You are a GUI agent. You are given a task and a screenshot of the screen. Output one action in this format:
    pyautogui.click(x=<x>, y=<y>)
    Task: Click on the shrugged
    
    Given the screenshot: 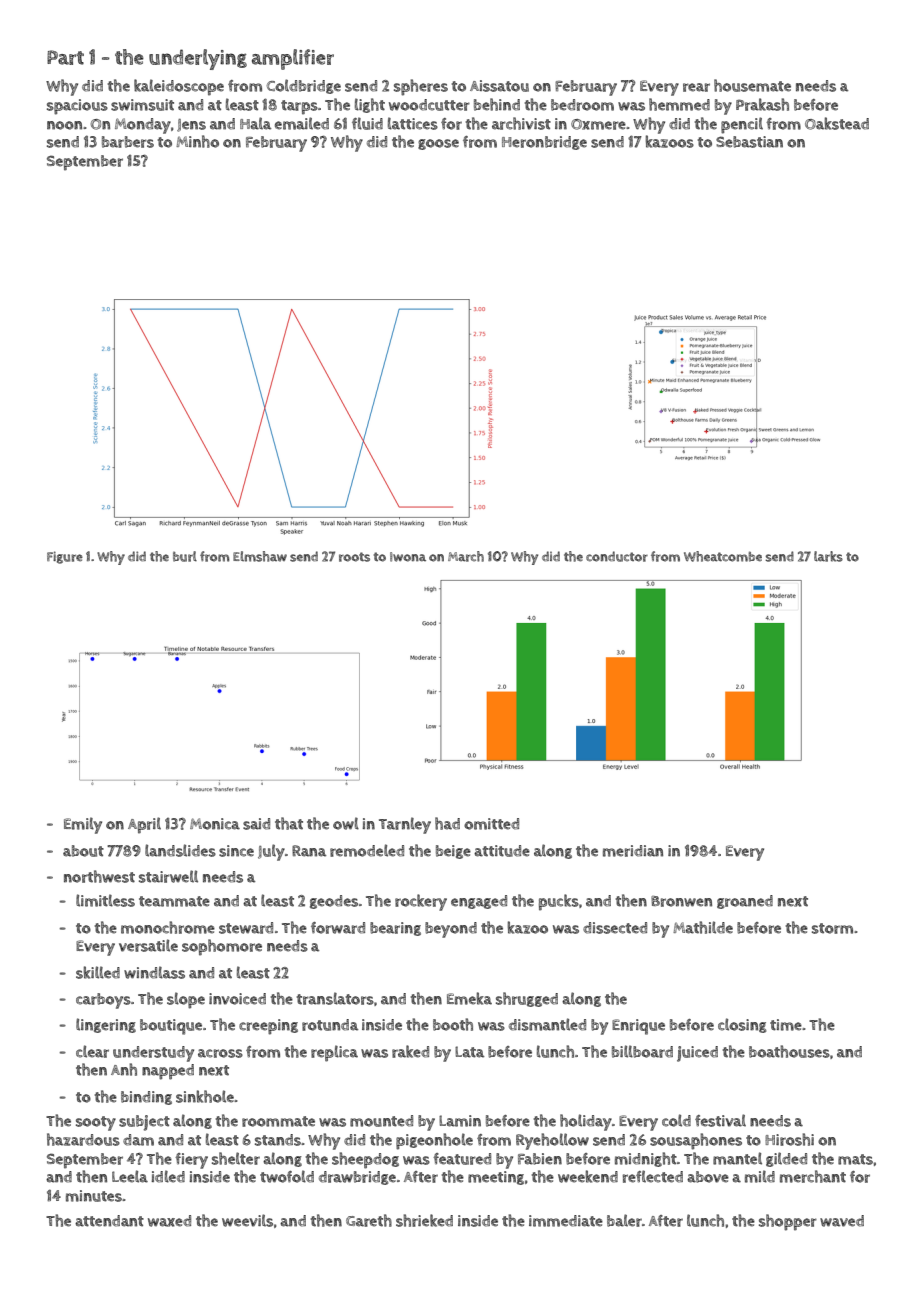 What is the action you would take?
    pyautogui.click(x=527, y=999)
